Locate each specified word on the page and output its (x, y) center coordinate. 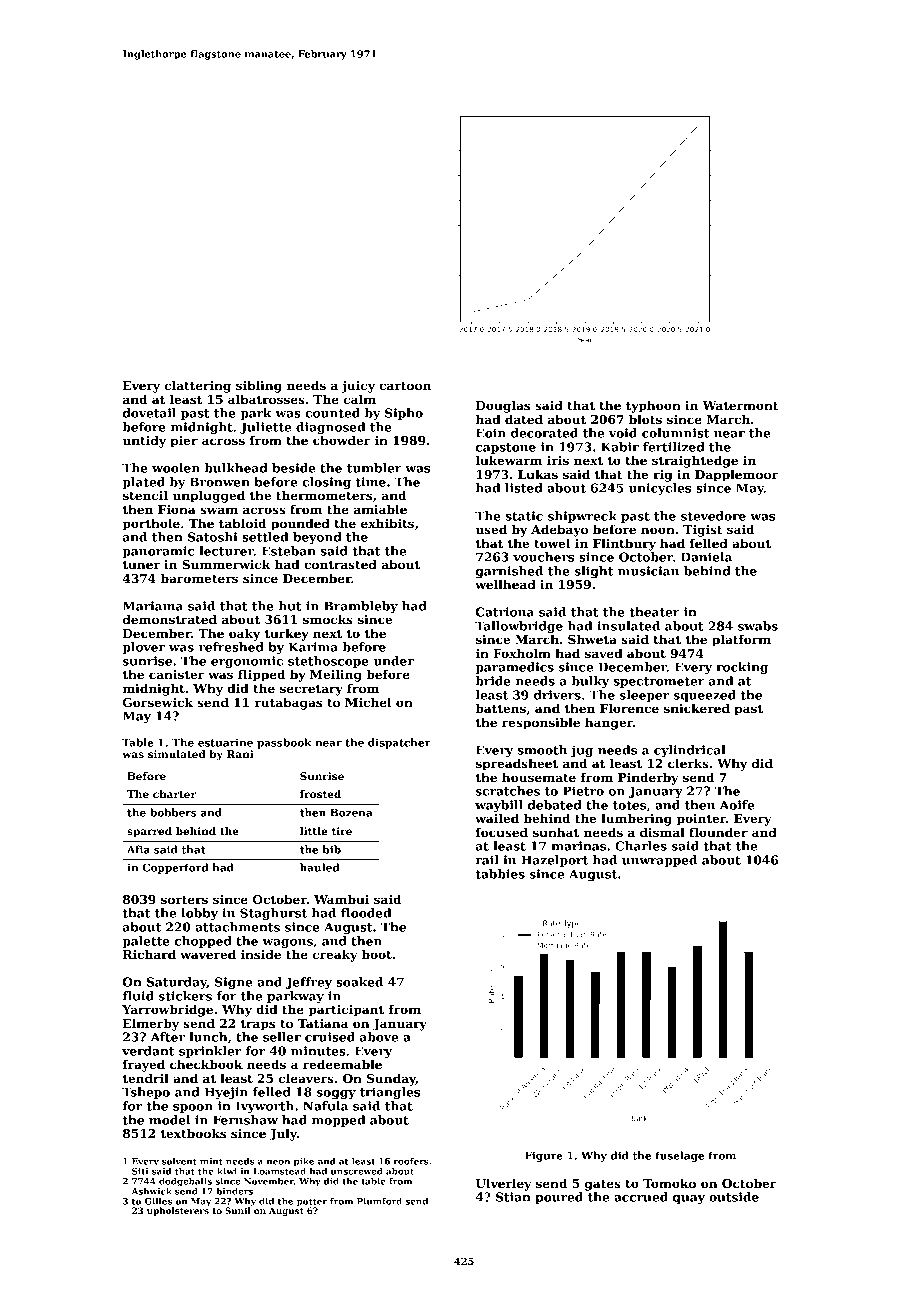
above (379, 1037)
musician (648, 571)
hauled (319, 867)
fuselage (680, 1156)
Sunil (238, 1210)
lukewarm (509, 460)
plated (143, 483)
